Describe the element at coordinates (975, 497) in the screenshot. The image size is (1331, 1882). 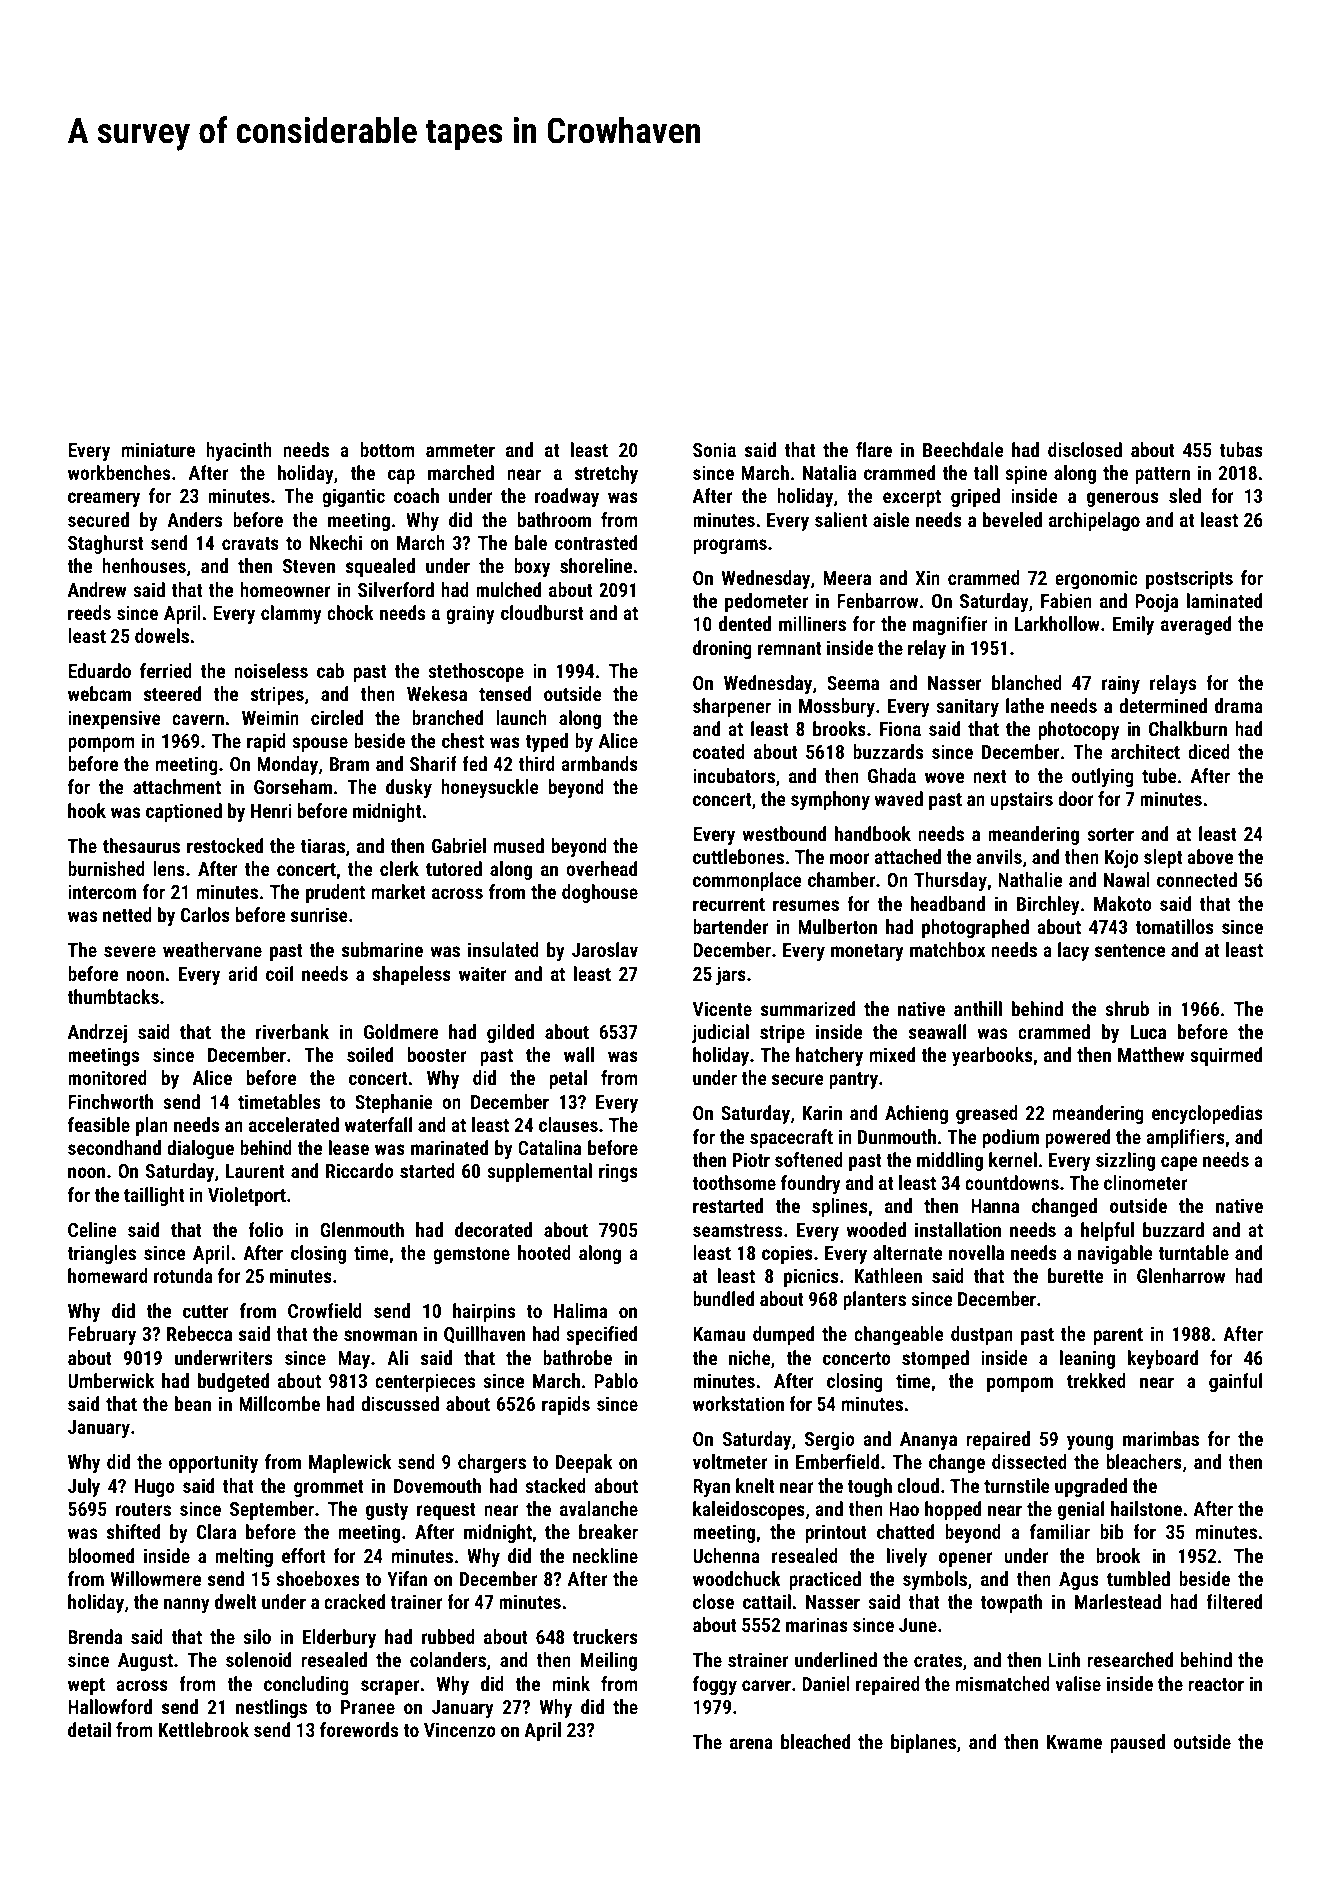
I see `griped` at that location.
